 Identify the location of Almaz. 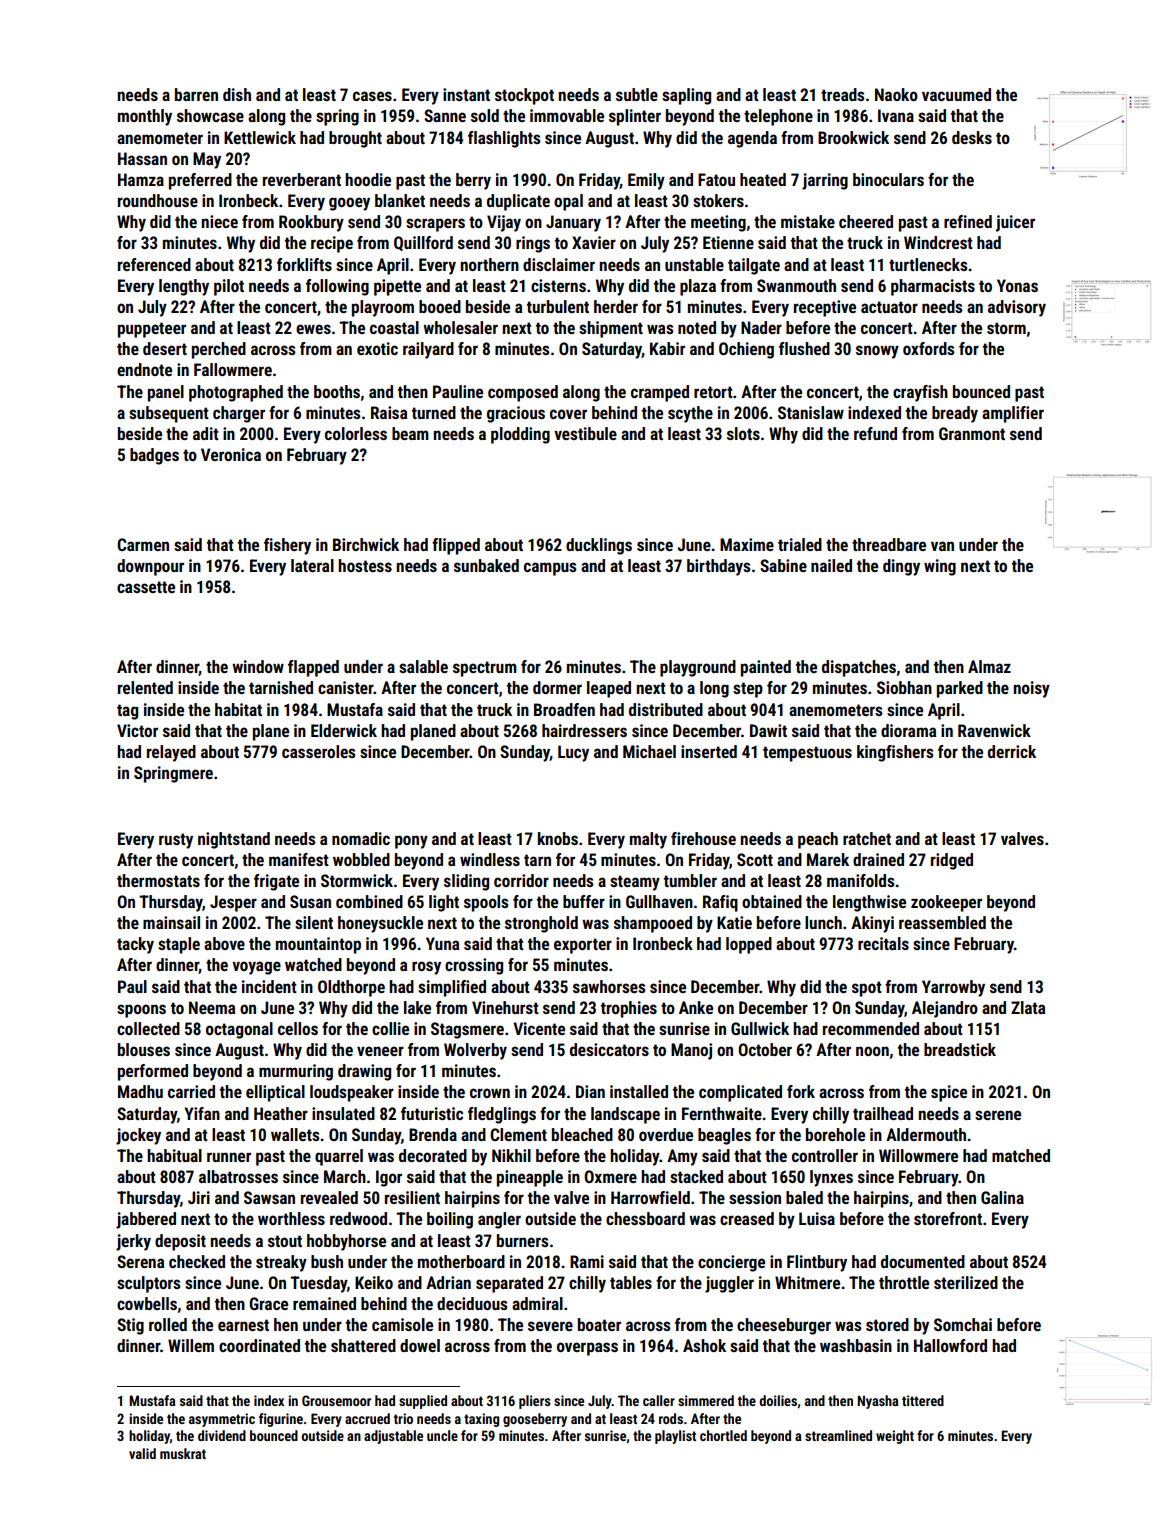
(989, 666).
